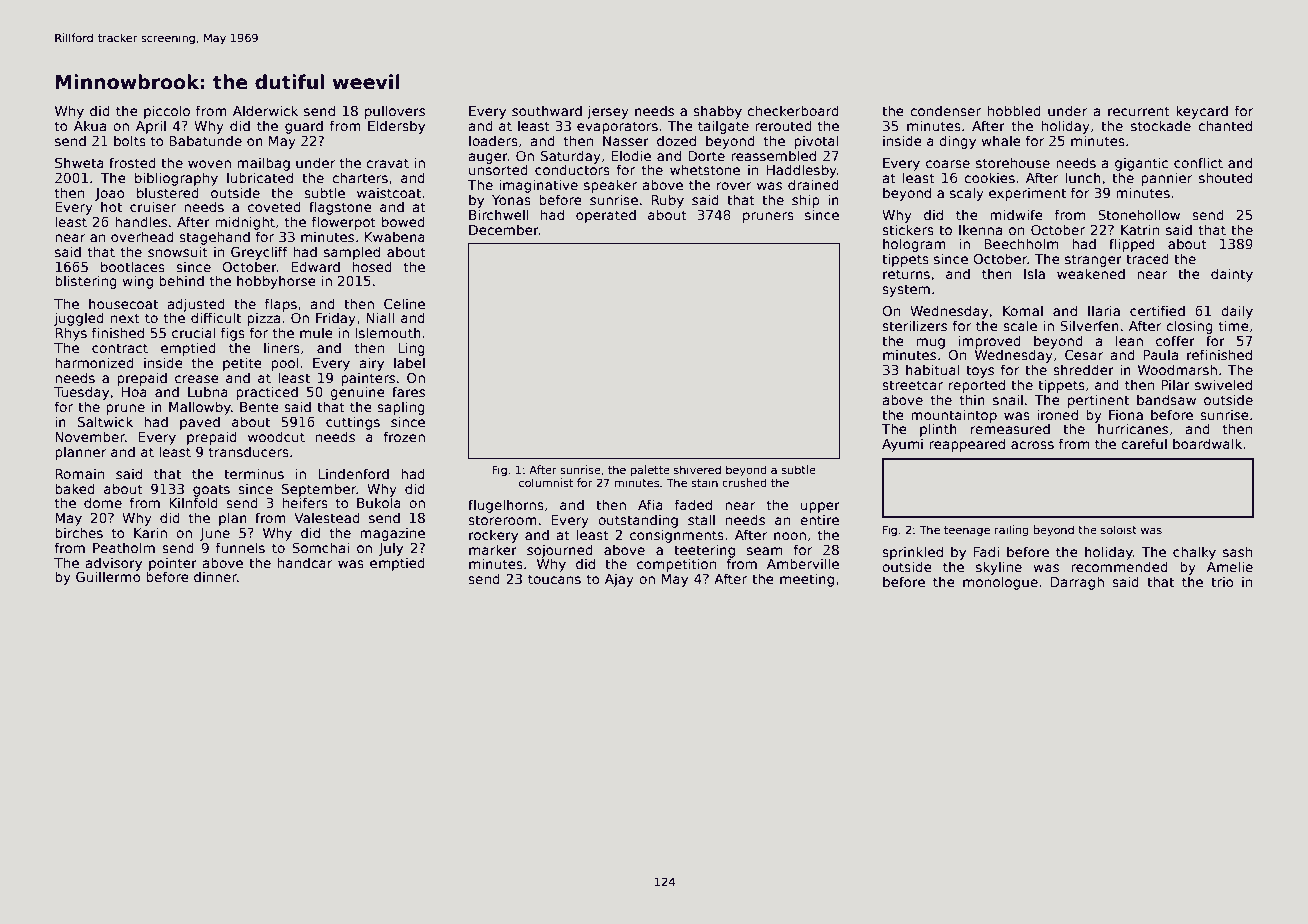 Image resolution: width=1308 pixels, height=924 pixels. I want to click on columnist, so click(546, 482).
